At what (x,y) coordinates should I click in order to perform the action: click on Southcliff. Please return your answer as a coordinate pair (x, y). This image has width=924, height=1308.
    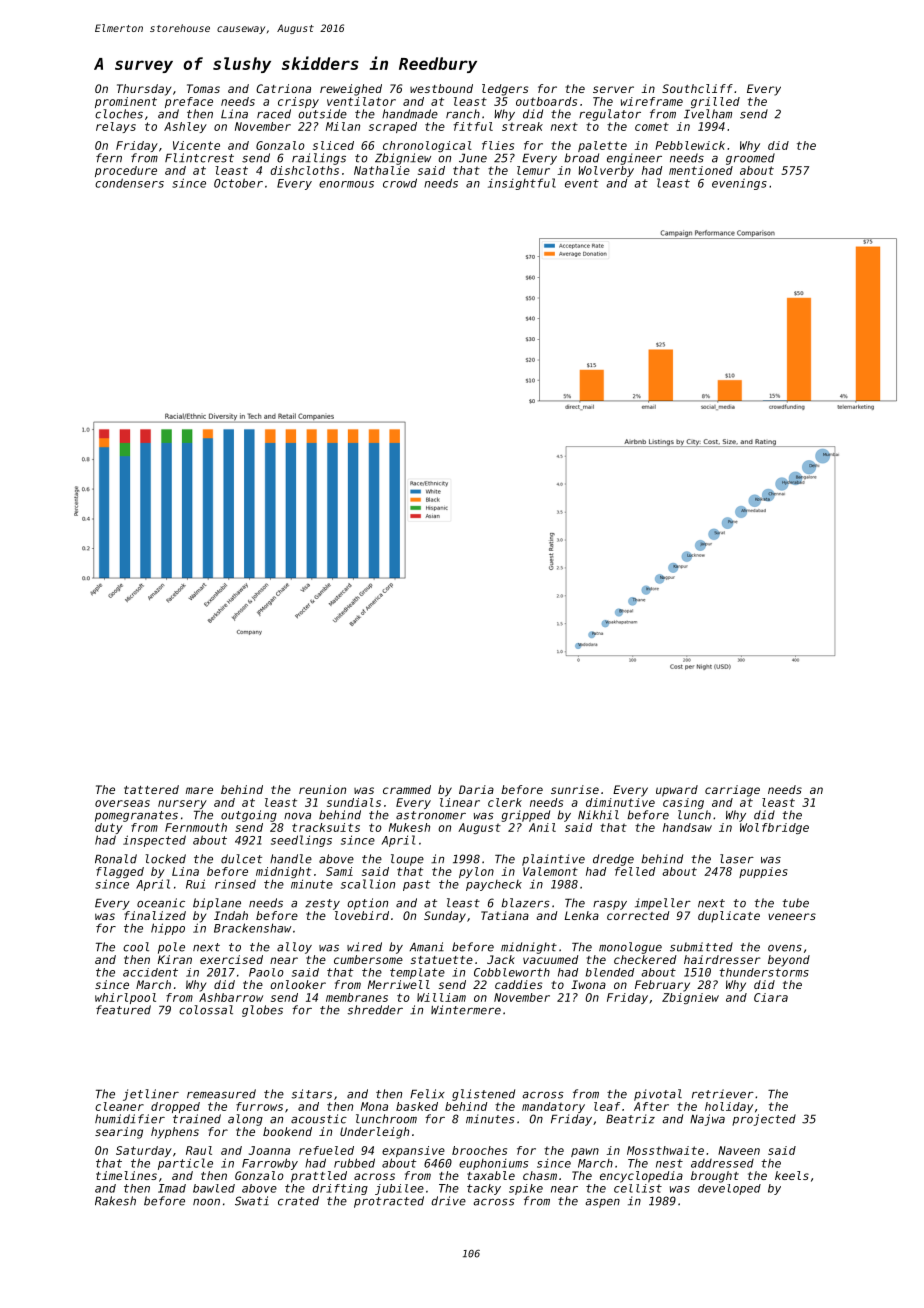
    Looking at the image, I should click on (697, 88).
